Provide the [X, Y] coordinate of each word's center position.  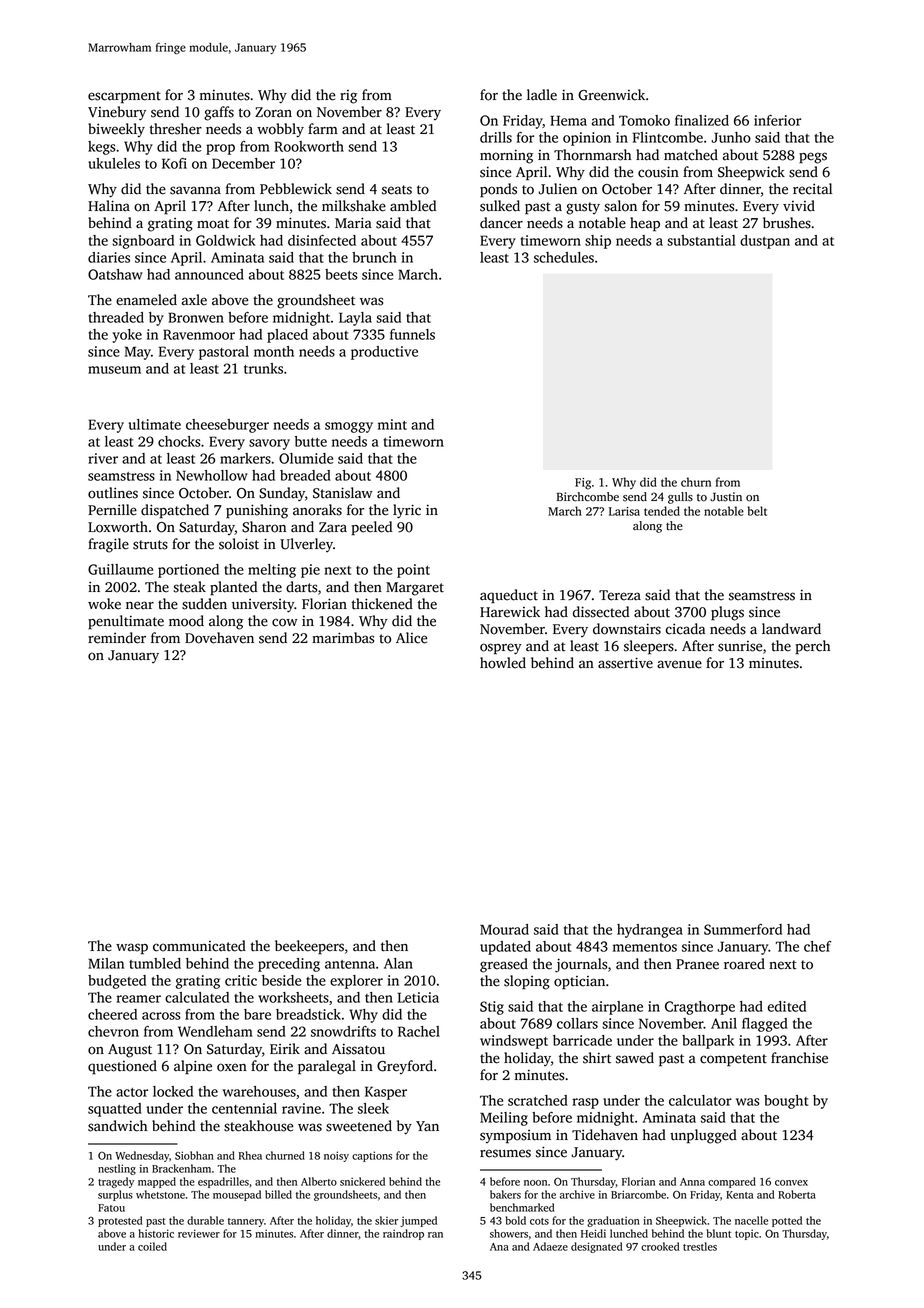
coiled [152, 1246]
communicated [199, 946]
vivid [799, 206]
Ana [499, 1247]
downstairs [627, 629]
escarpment [124, 97]
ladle [542, 95]
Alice [411, 638]
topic [747, 1234]
